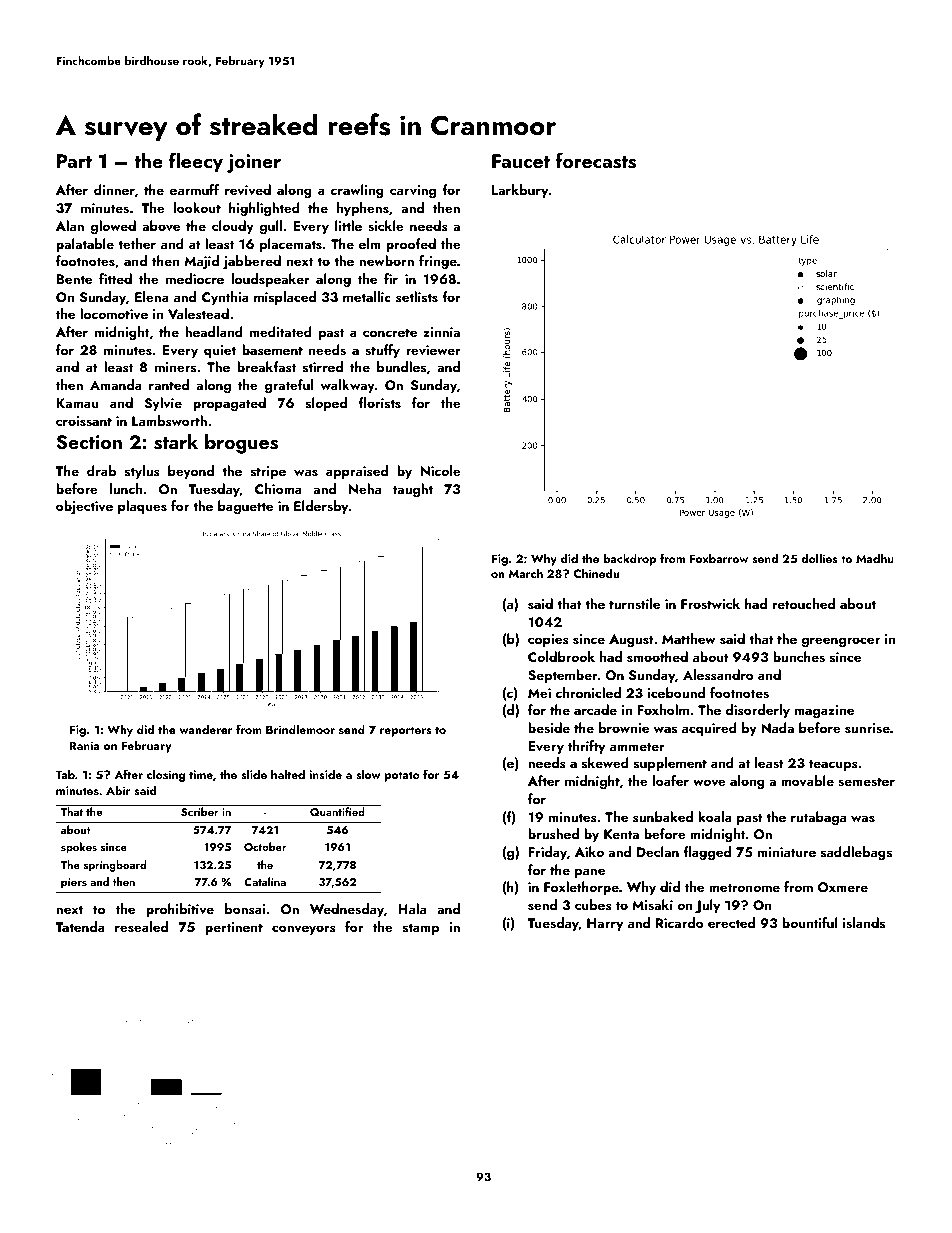 This image has height=1233, width=952. Describe the element at coordinates (234, 928) in the image. I see `pertinent` at that location.
